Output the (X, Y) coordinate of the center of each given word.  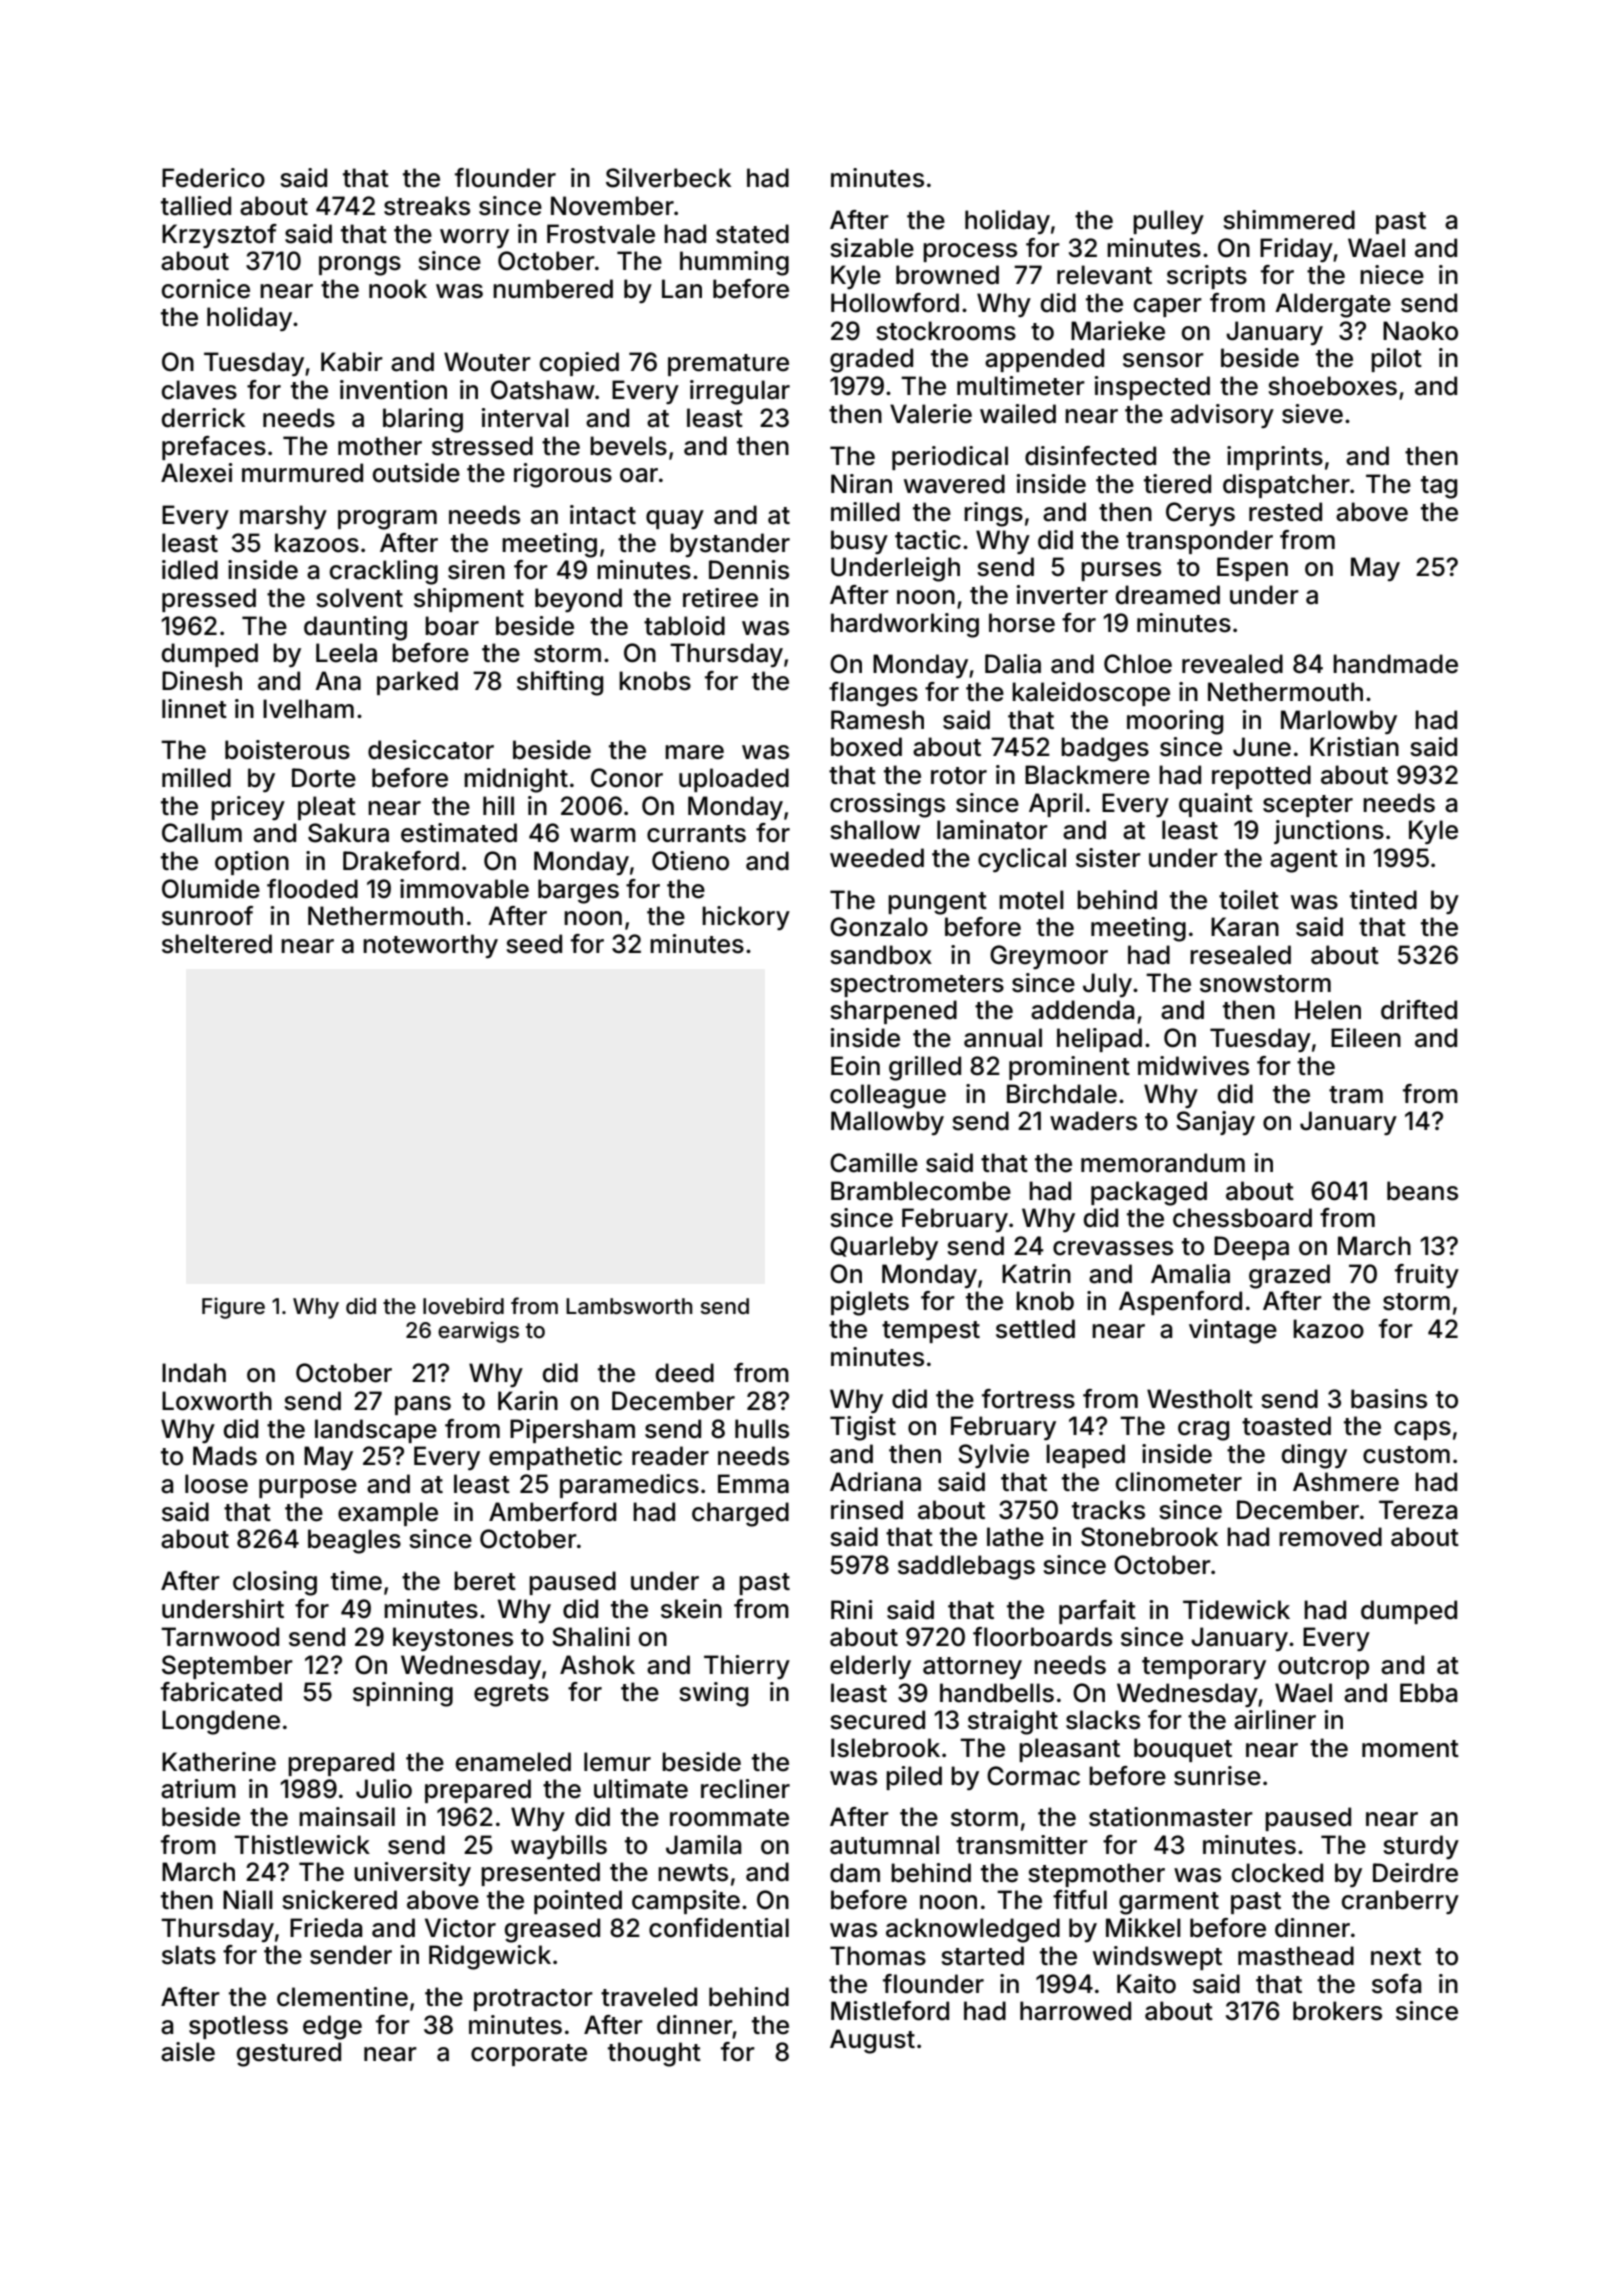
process (970, 252)
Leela (346, 653)
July (1107, 985)
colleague (888, 1096)
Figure (233, 1308)
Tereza (1418, 1510)
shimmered (1289, 220)
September (227, 1667)
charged (740, 1514)
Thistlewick (302, 1845)
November (612, 206)
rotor (959, 776)
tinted (1383, 900)
